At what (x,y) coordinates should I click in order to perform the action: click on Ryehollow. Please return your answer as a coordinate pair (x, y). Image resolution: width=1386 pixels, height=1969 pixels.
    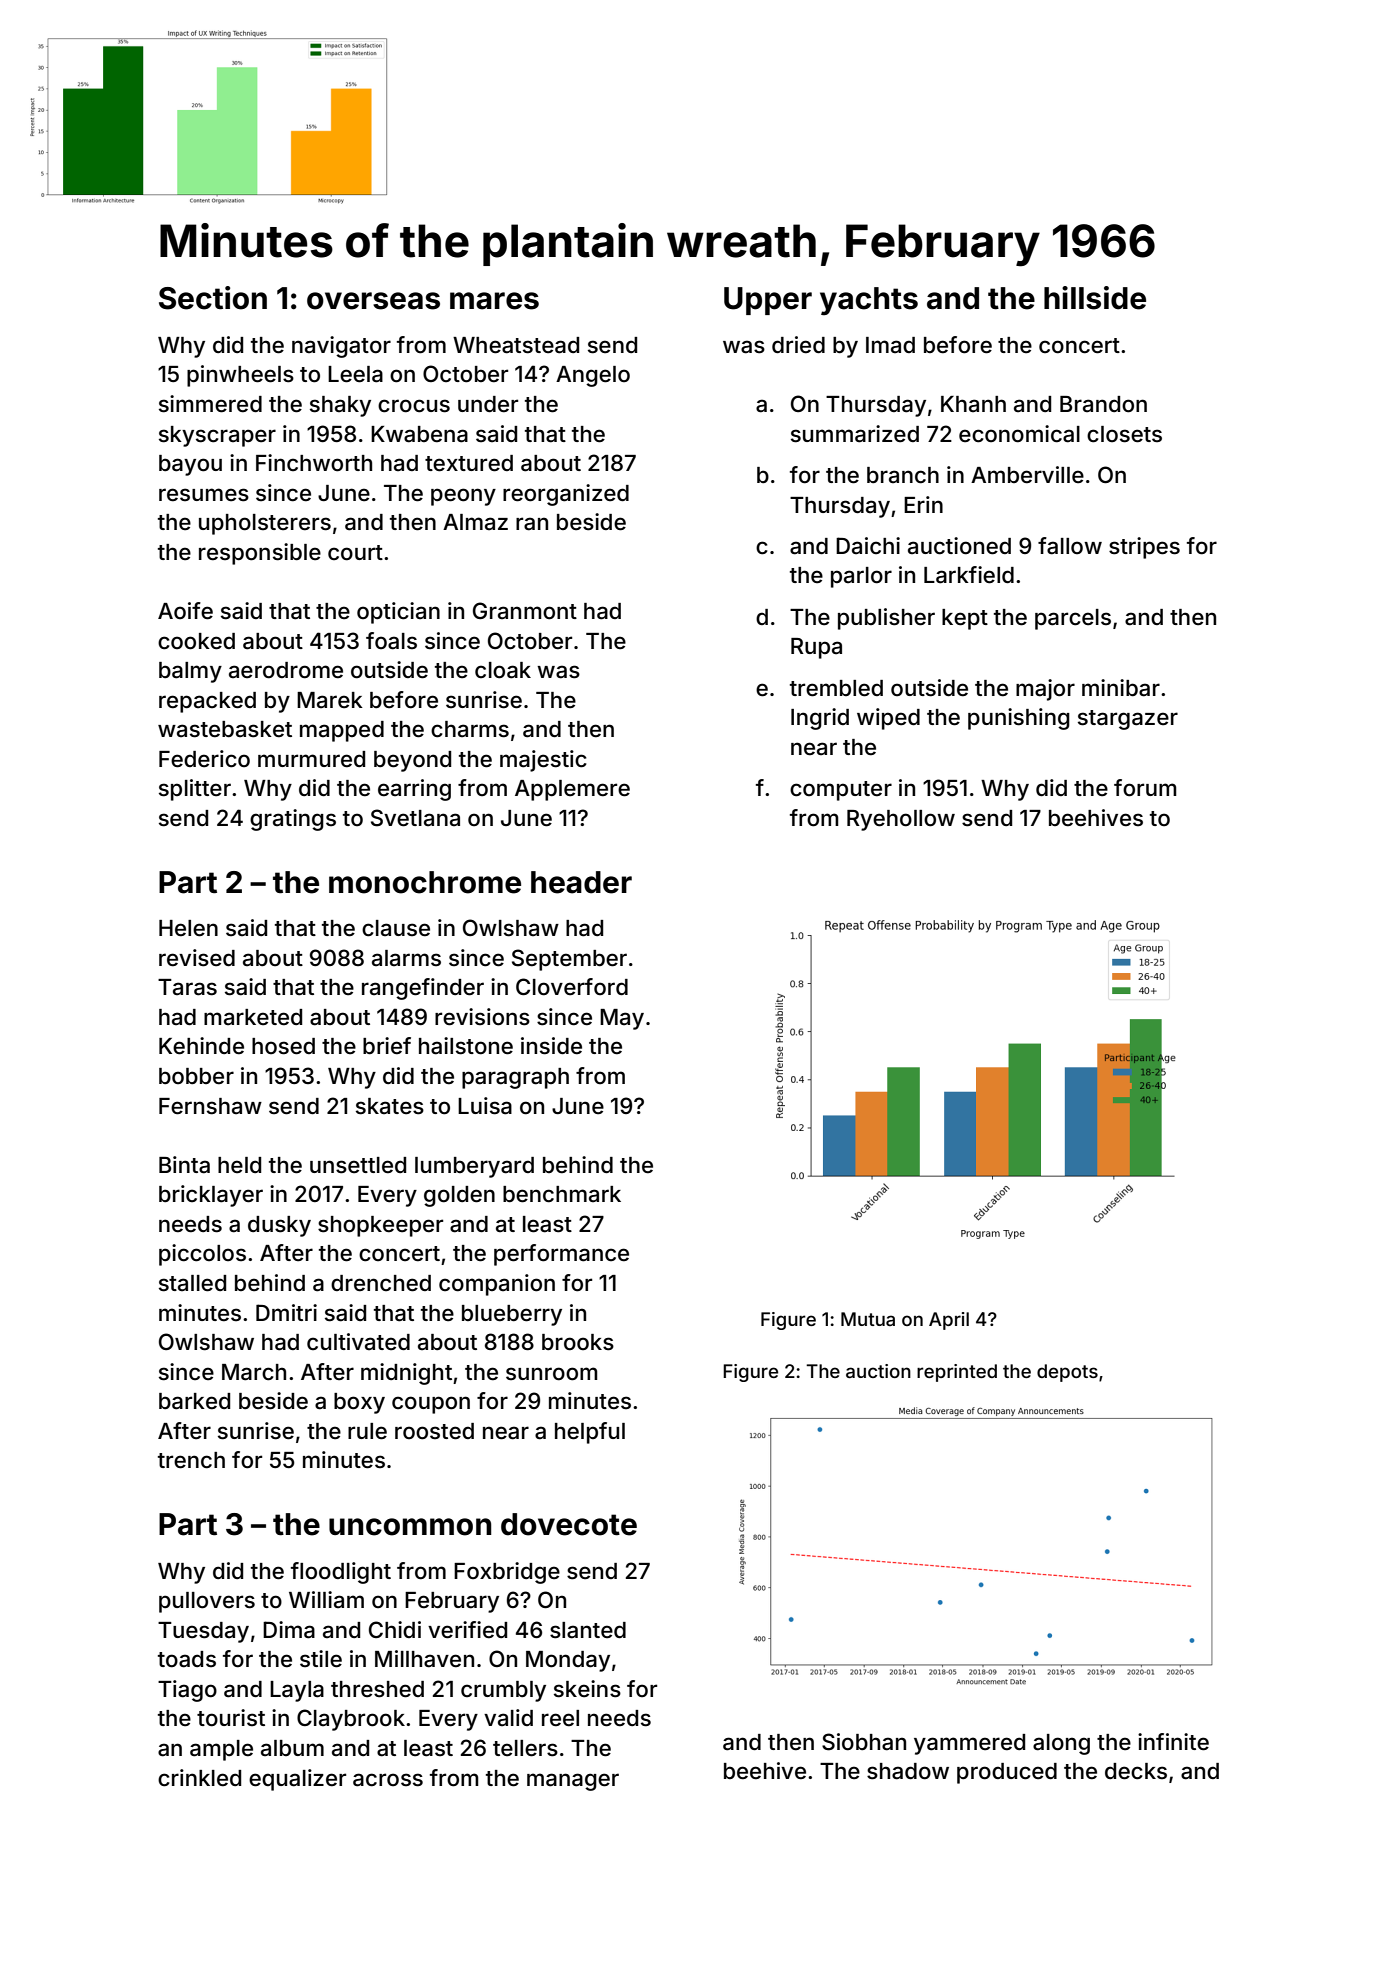
    Looking at the image, I should click on (901, 820).
